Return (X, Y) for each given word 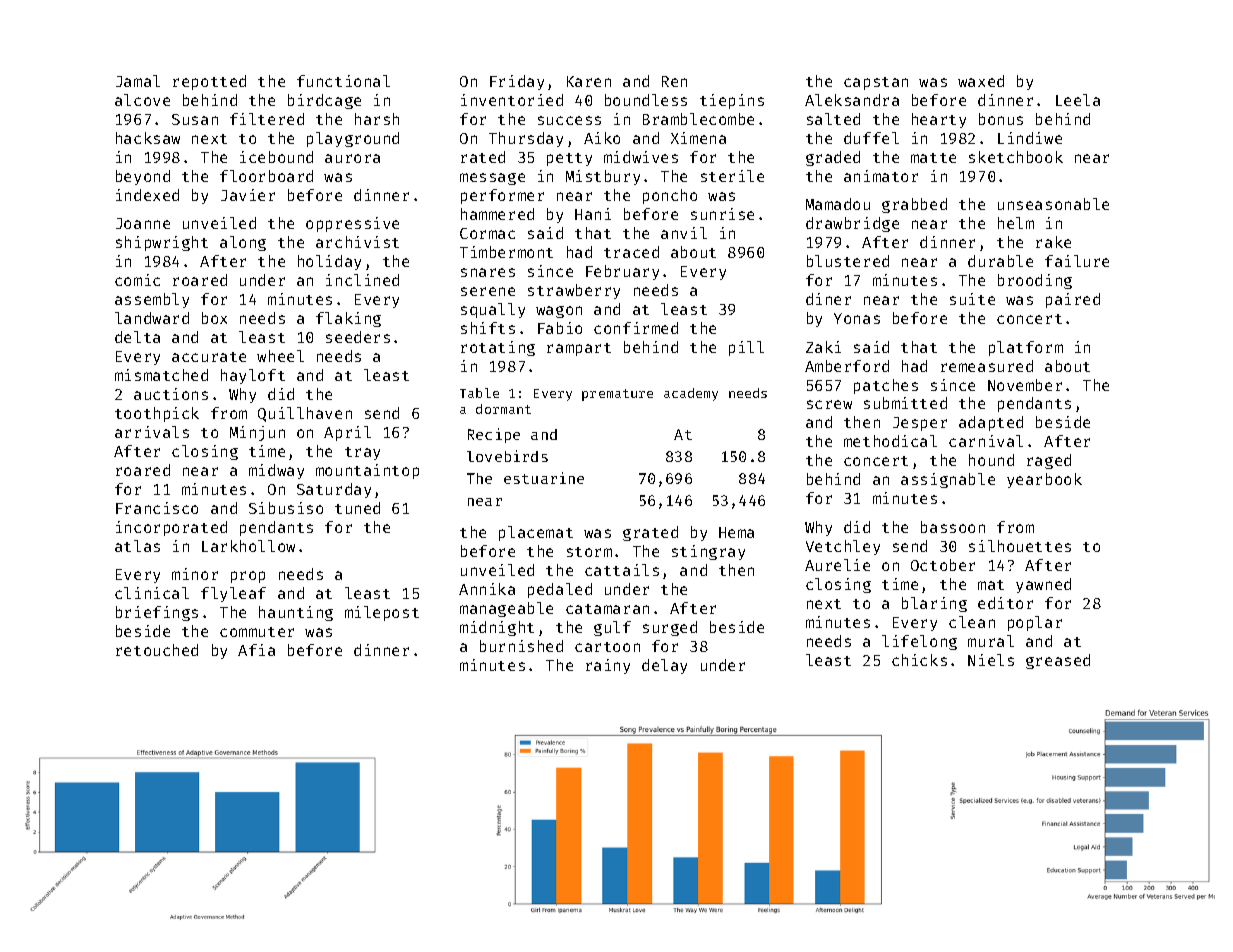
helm (1016, 223)
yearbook (1044, 480)
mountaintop (367, 471)
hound (991, 460)
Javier (248, 195)
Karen (589, 81)
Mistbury (603, 177)
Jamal (138, 81)
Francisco (157, 508)
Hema (736, 532)
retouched (157, 650)
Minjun (257, 433)
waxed (981, 81)
